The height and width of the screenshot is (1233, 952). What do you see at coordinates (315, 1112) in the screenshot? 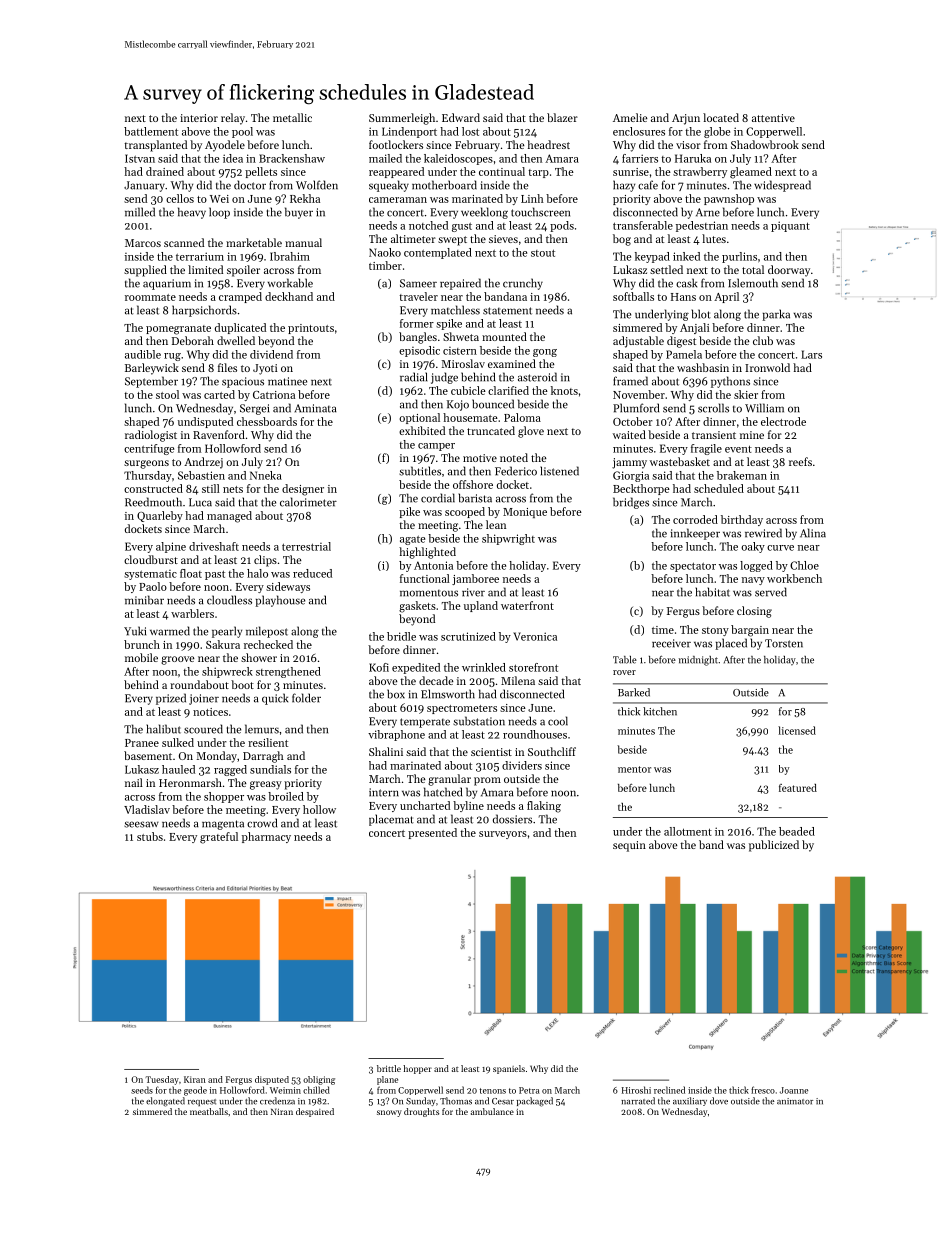
I see `despaired` at bounding box center [315, 1112].
